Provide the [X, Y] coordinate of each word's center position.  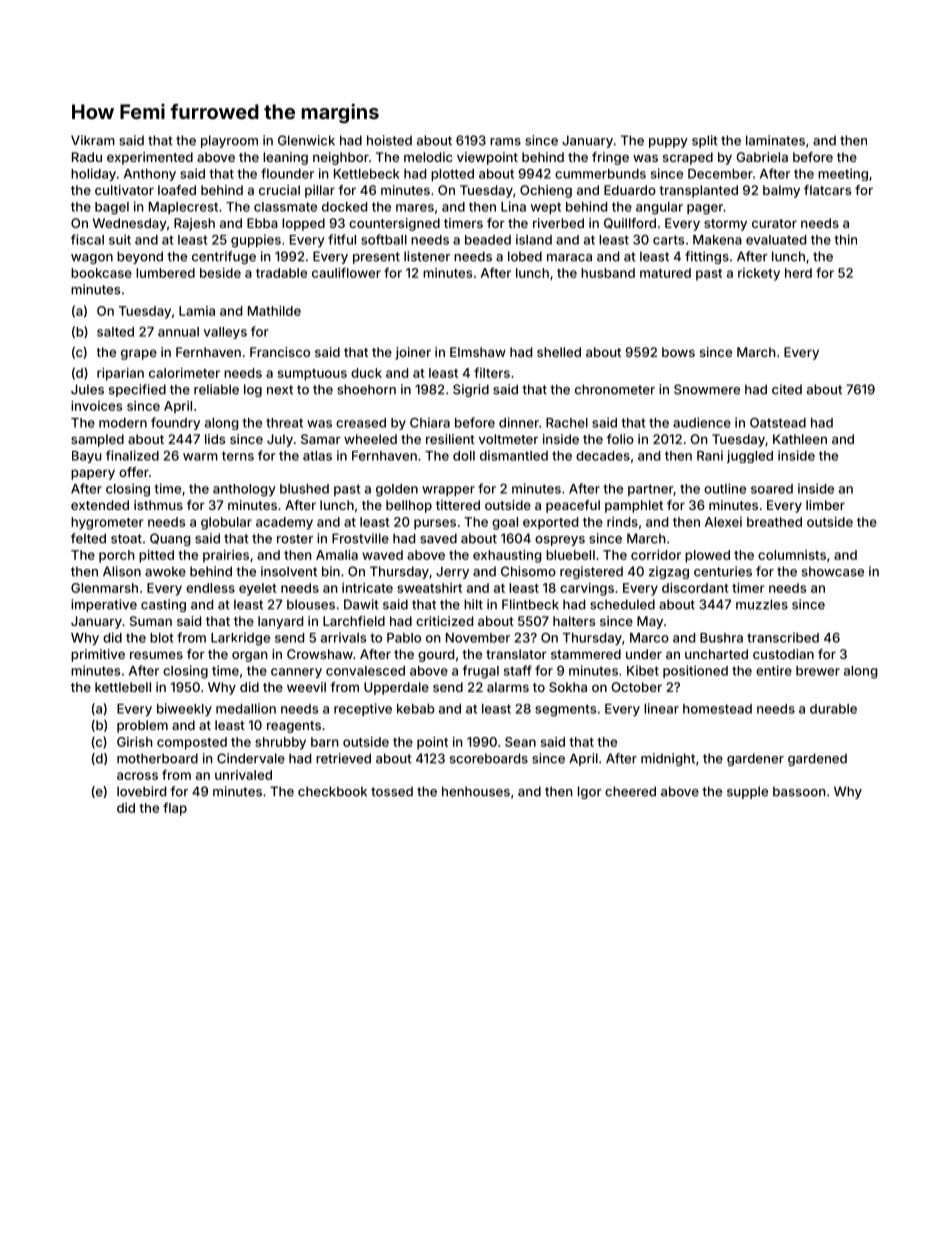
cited [787, 389]
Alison [122, 571]
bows [678, 352]
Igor [590, 792]
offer [134, 472]
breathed [774, 522]
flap [175, 809]
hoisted [389, 140]
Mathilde [274, 311]
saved [438, 538]
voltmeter [508, 439]
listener [427, 256]
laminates [775, 140]
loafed [177, 190]
